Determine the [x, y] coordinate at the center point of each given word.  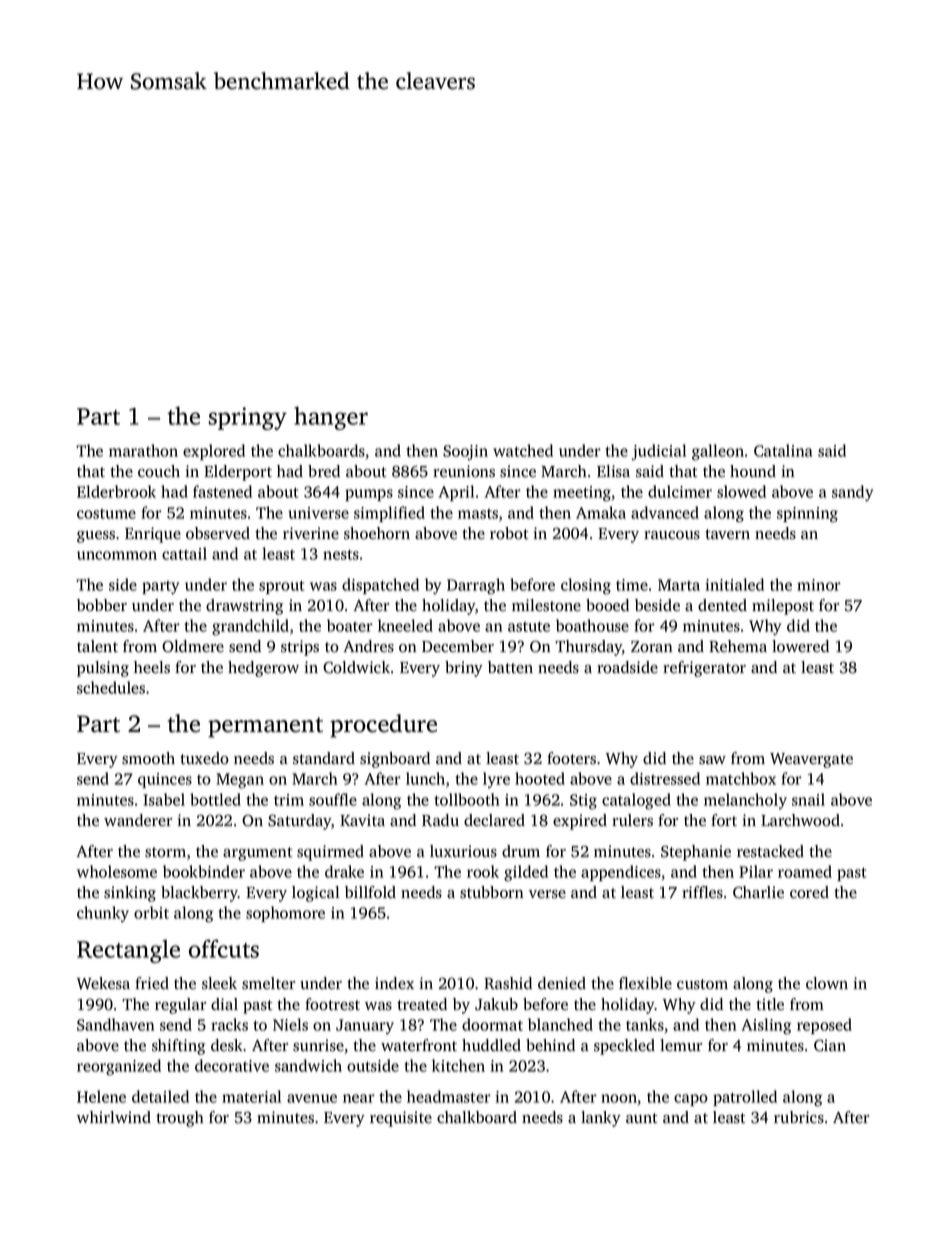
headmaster [449, 1096]
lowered [800, 646]
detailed [160, 1096]
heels [152, 667]
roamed [805, 871]
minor [819, 585]
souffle [333, 799]
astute [529, 626]
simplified [389, 514]
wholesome [117, 871]
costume [106, 514]
